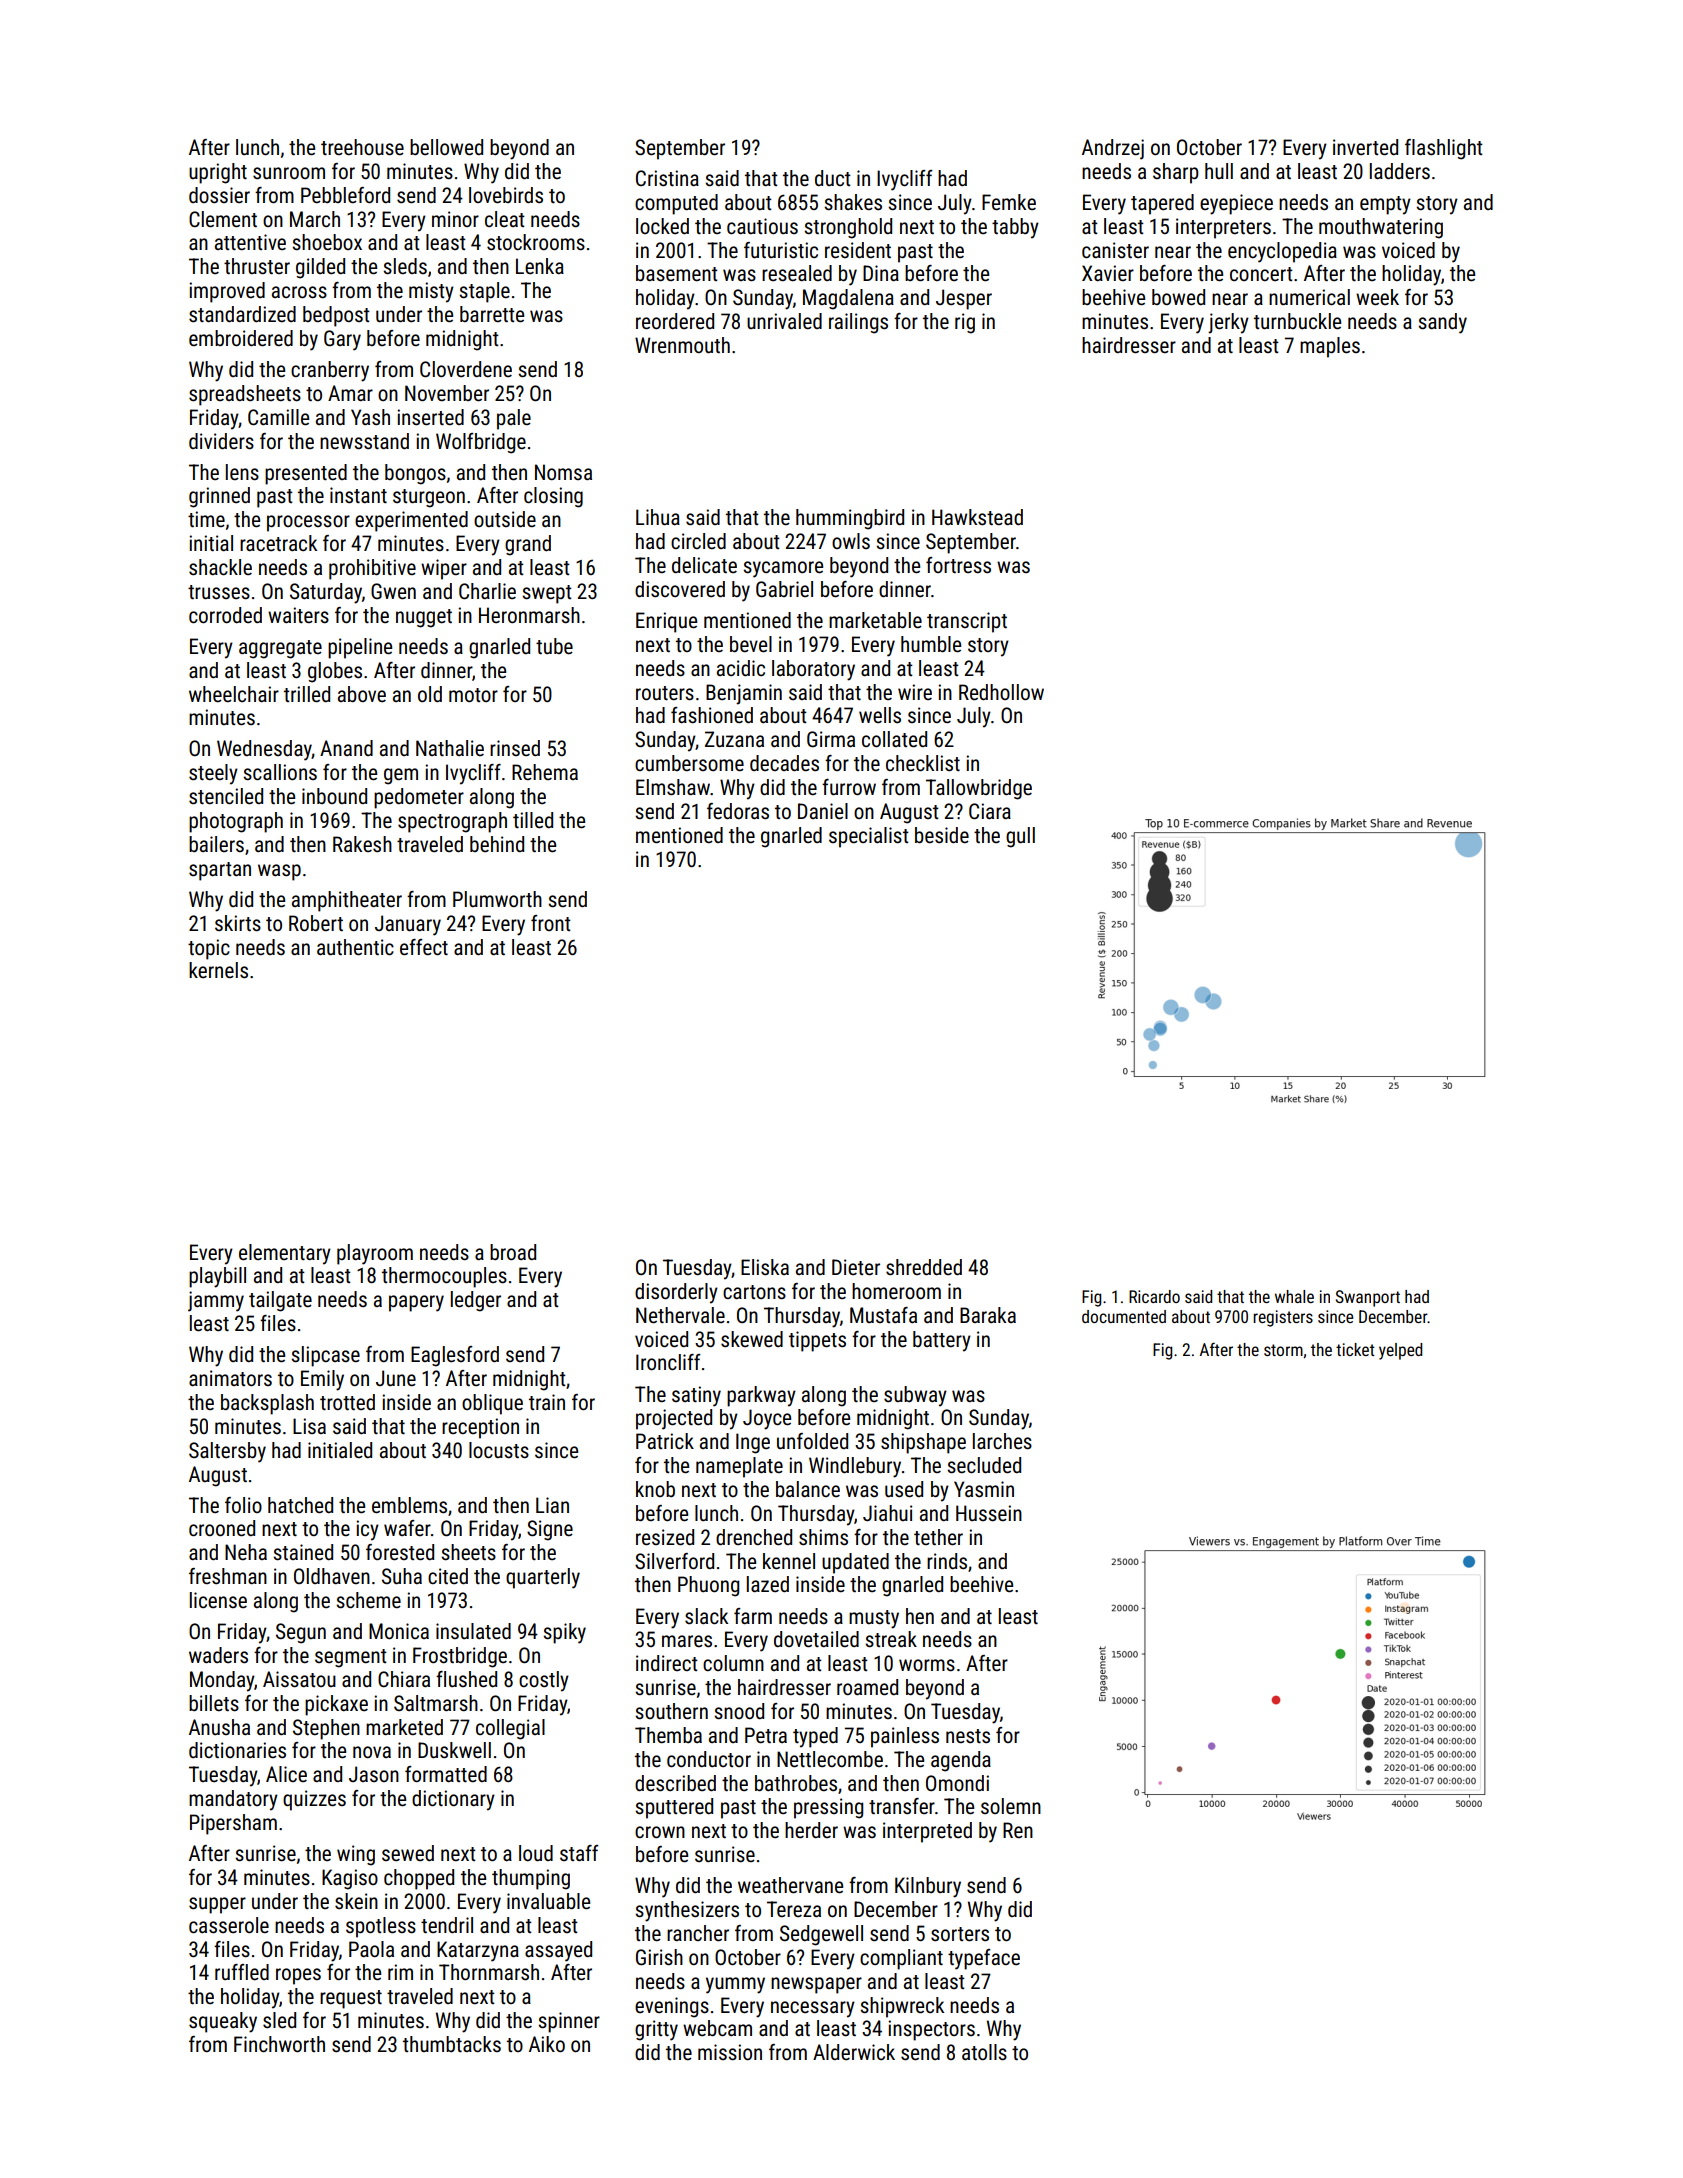 This image has width=1683, height=2178. I want to click on bongos, so click(415, 474).
